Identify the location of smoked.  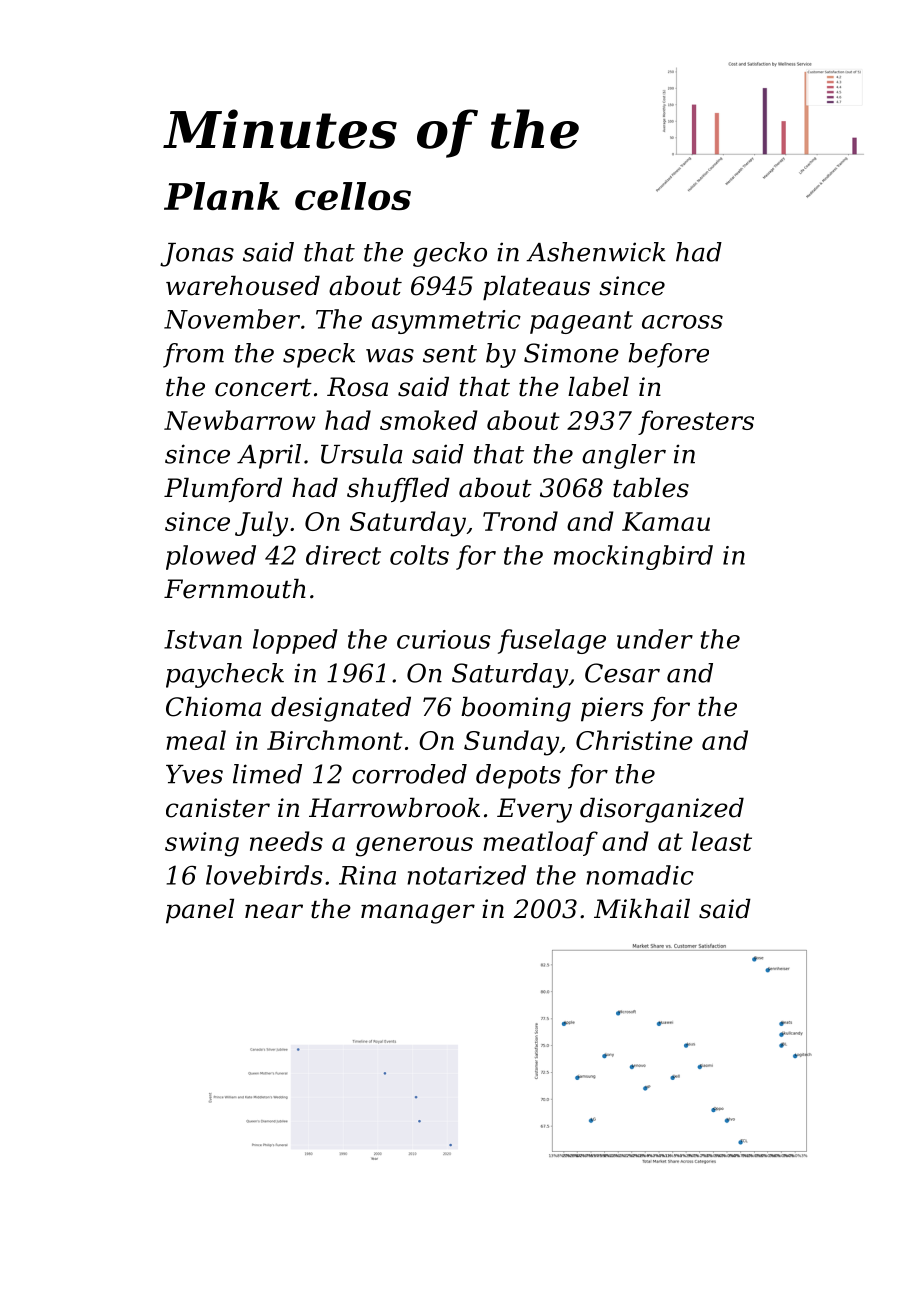
(429, 420).
